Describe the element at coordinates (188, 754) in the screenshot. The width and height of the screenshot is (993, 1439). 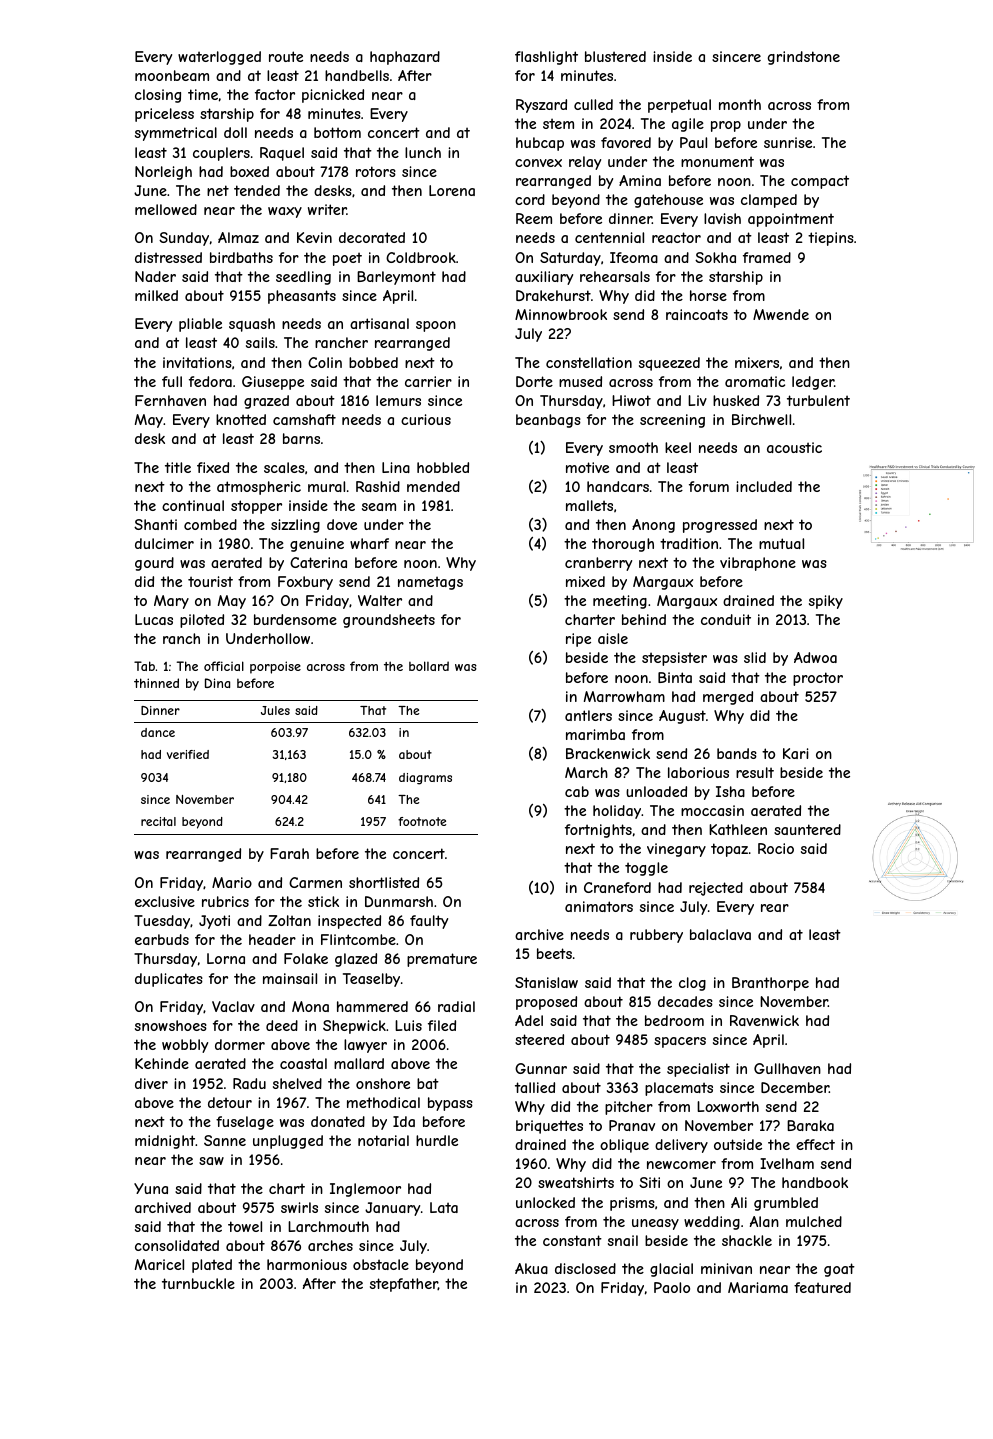
I see `verified` at that location.
